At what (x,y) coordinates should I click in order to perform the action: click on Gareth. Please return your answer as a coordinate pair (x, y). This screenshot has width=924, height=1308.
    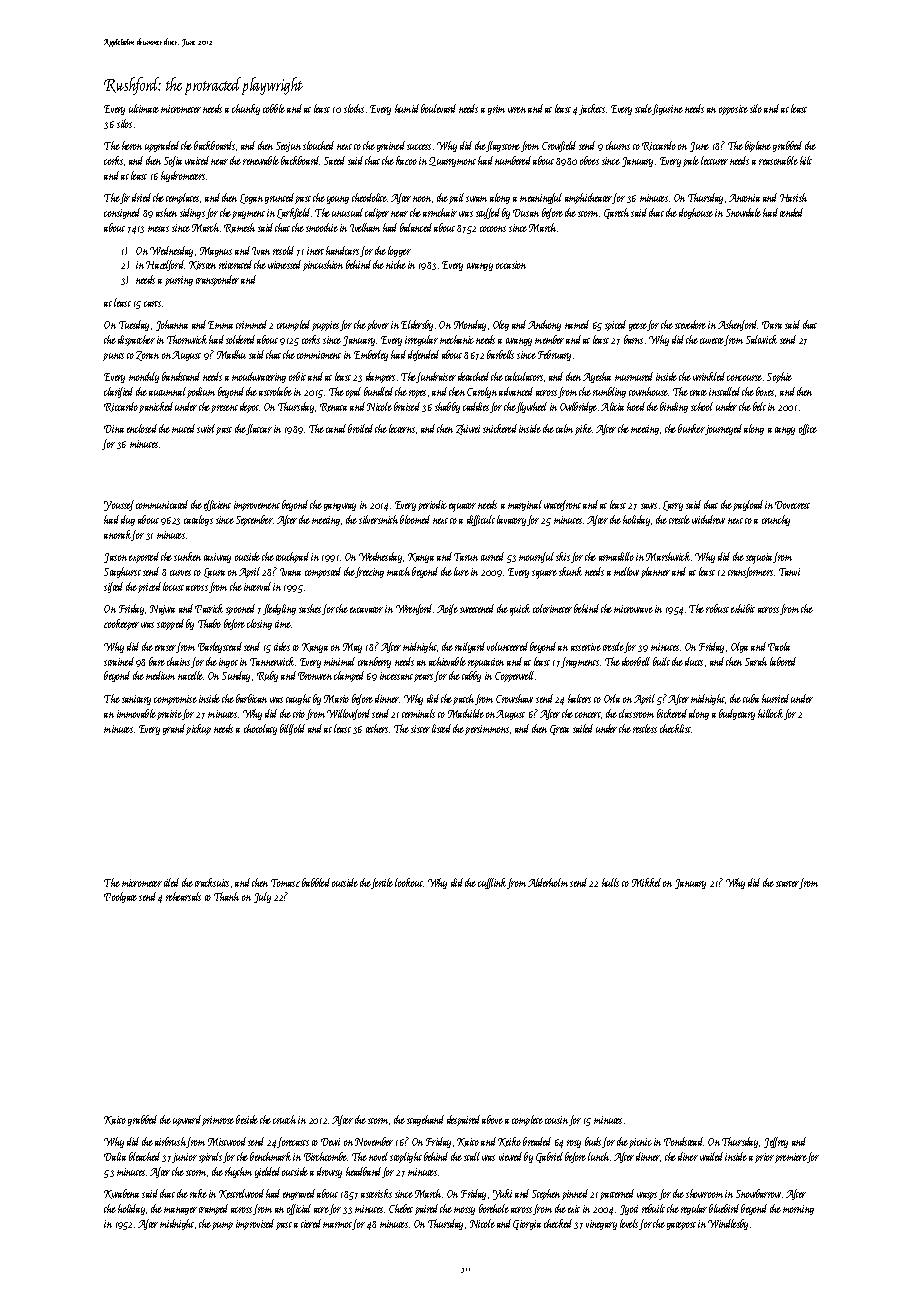
    Looking at the image, I should click on (616, 213).
